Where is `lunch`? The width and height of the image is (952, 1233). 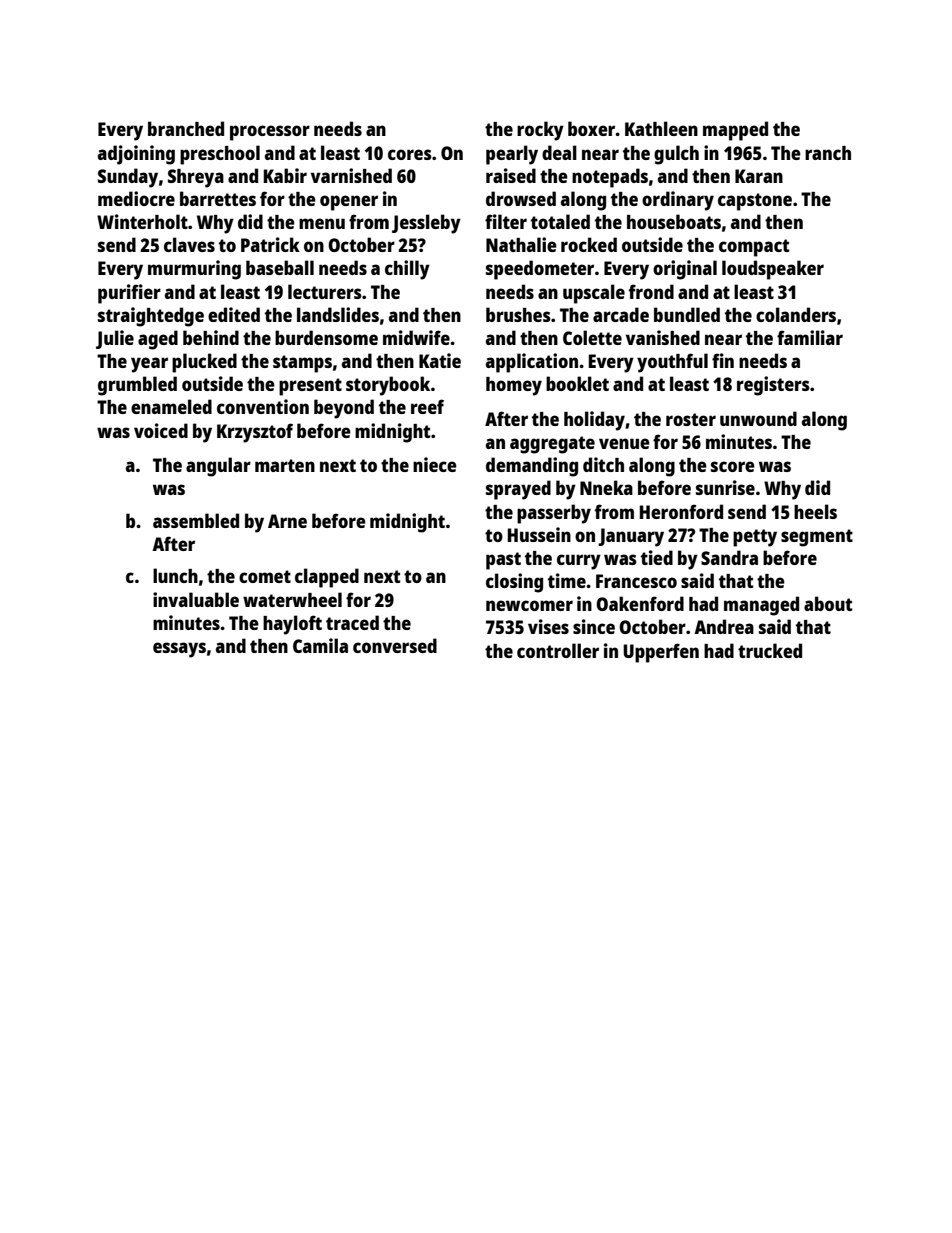 lunch is located at coordinates (175, 575).
